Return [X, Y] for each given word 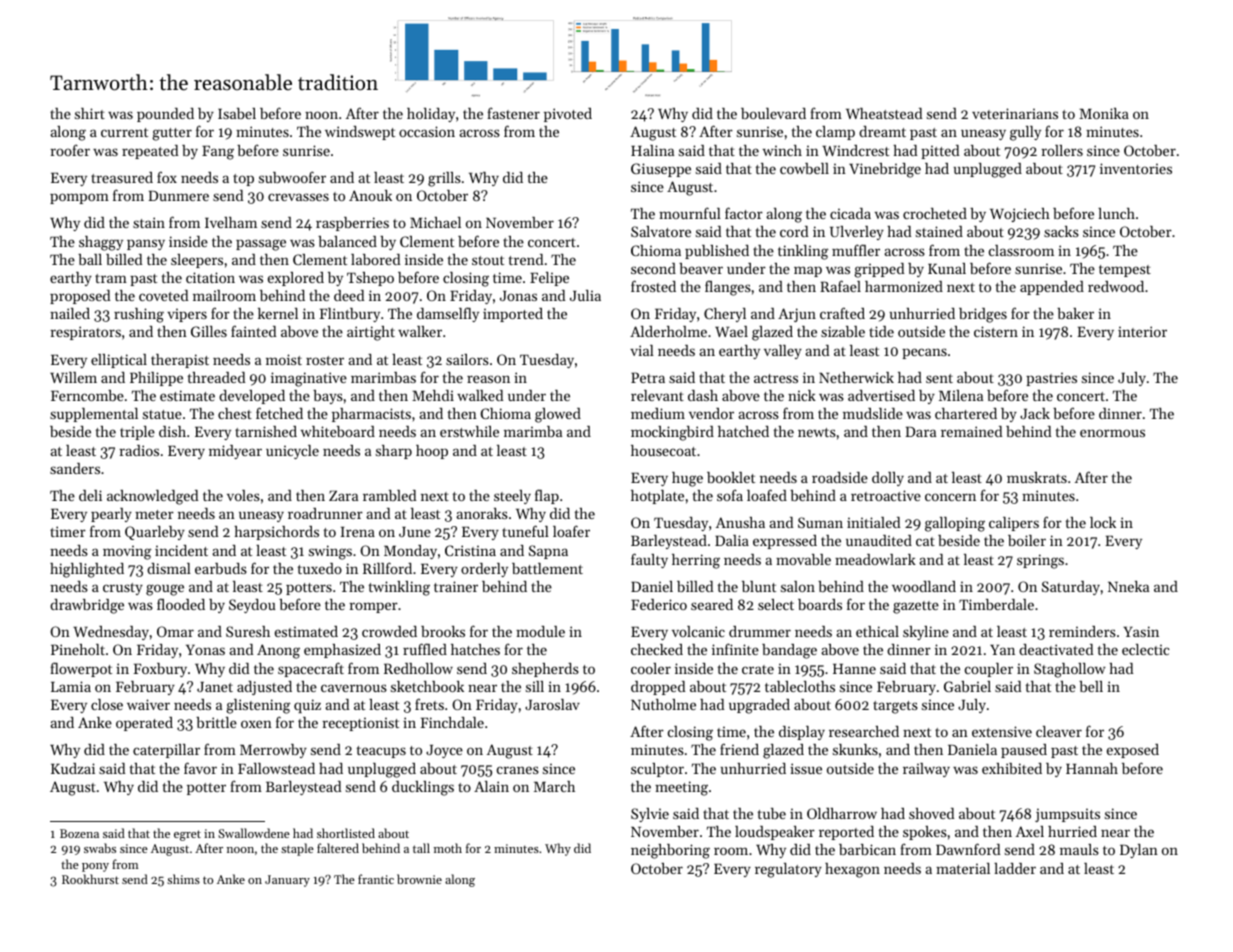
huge [687, 479]
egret [187, 835]
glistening [258, 706]
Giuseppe [661, 170]
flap [547, 496]
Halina [652, 150]
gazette [916, 607]
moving [127, 553]
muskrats [1037, 477]
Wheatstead [884, 113]
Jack [1035, 413]
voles [243, 495]
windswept [360, 133]
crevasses [298, 197]
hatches [475, 649]
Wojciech [1020, 215]
